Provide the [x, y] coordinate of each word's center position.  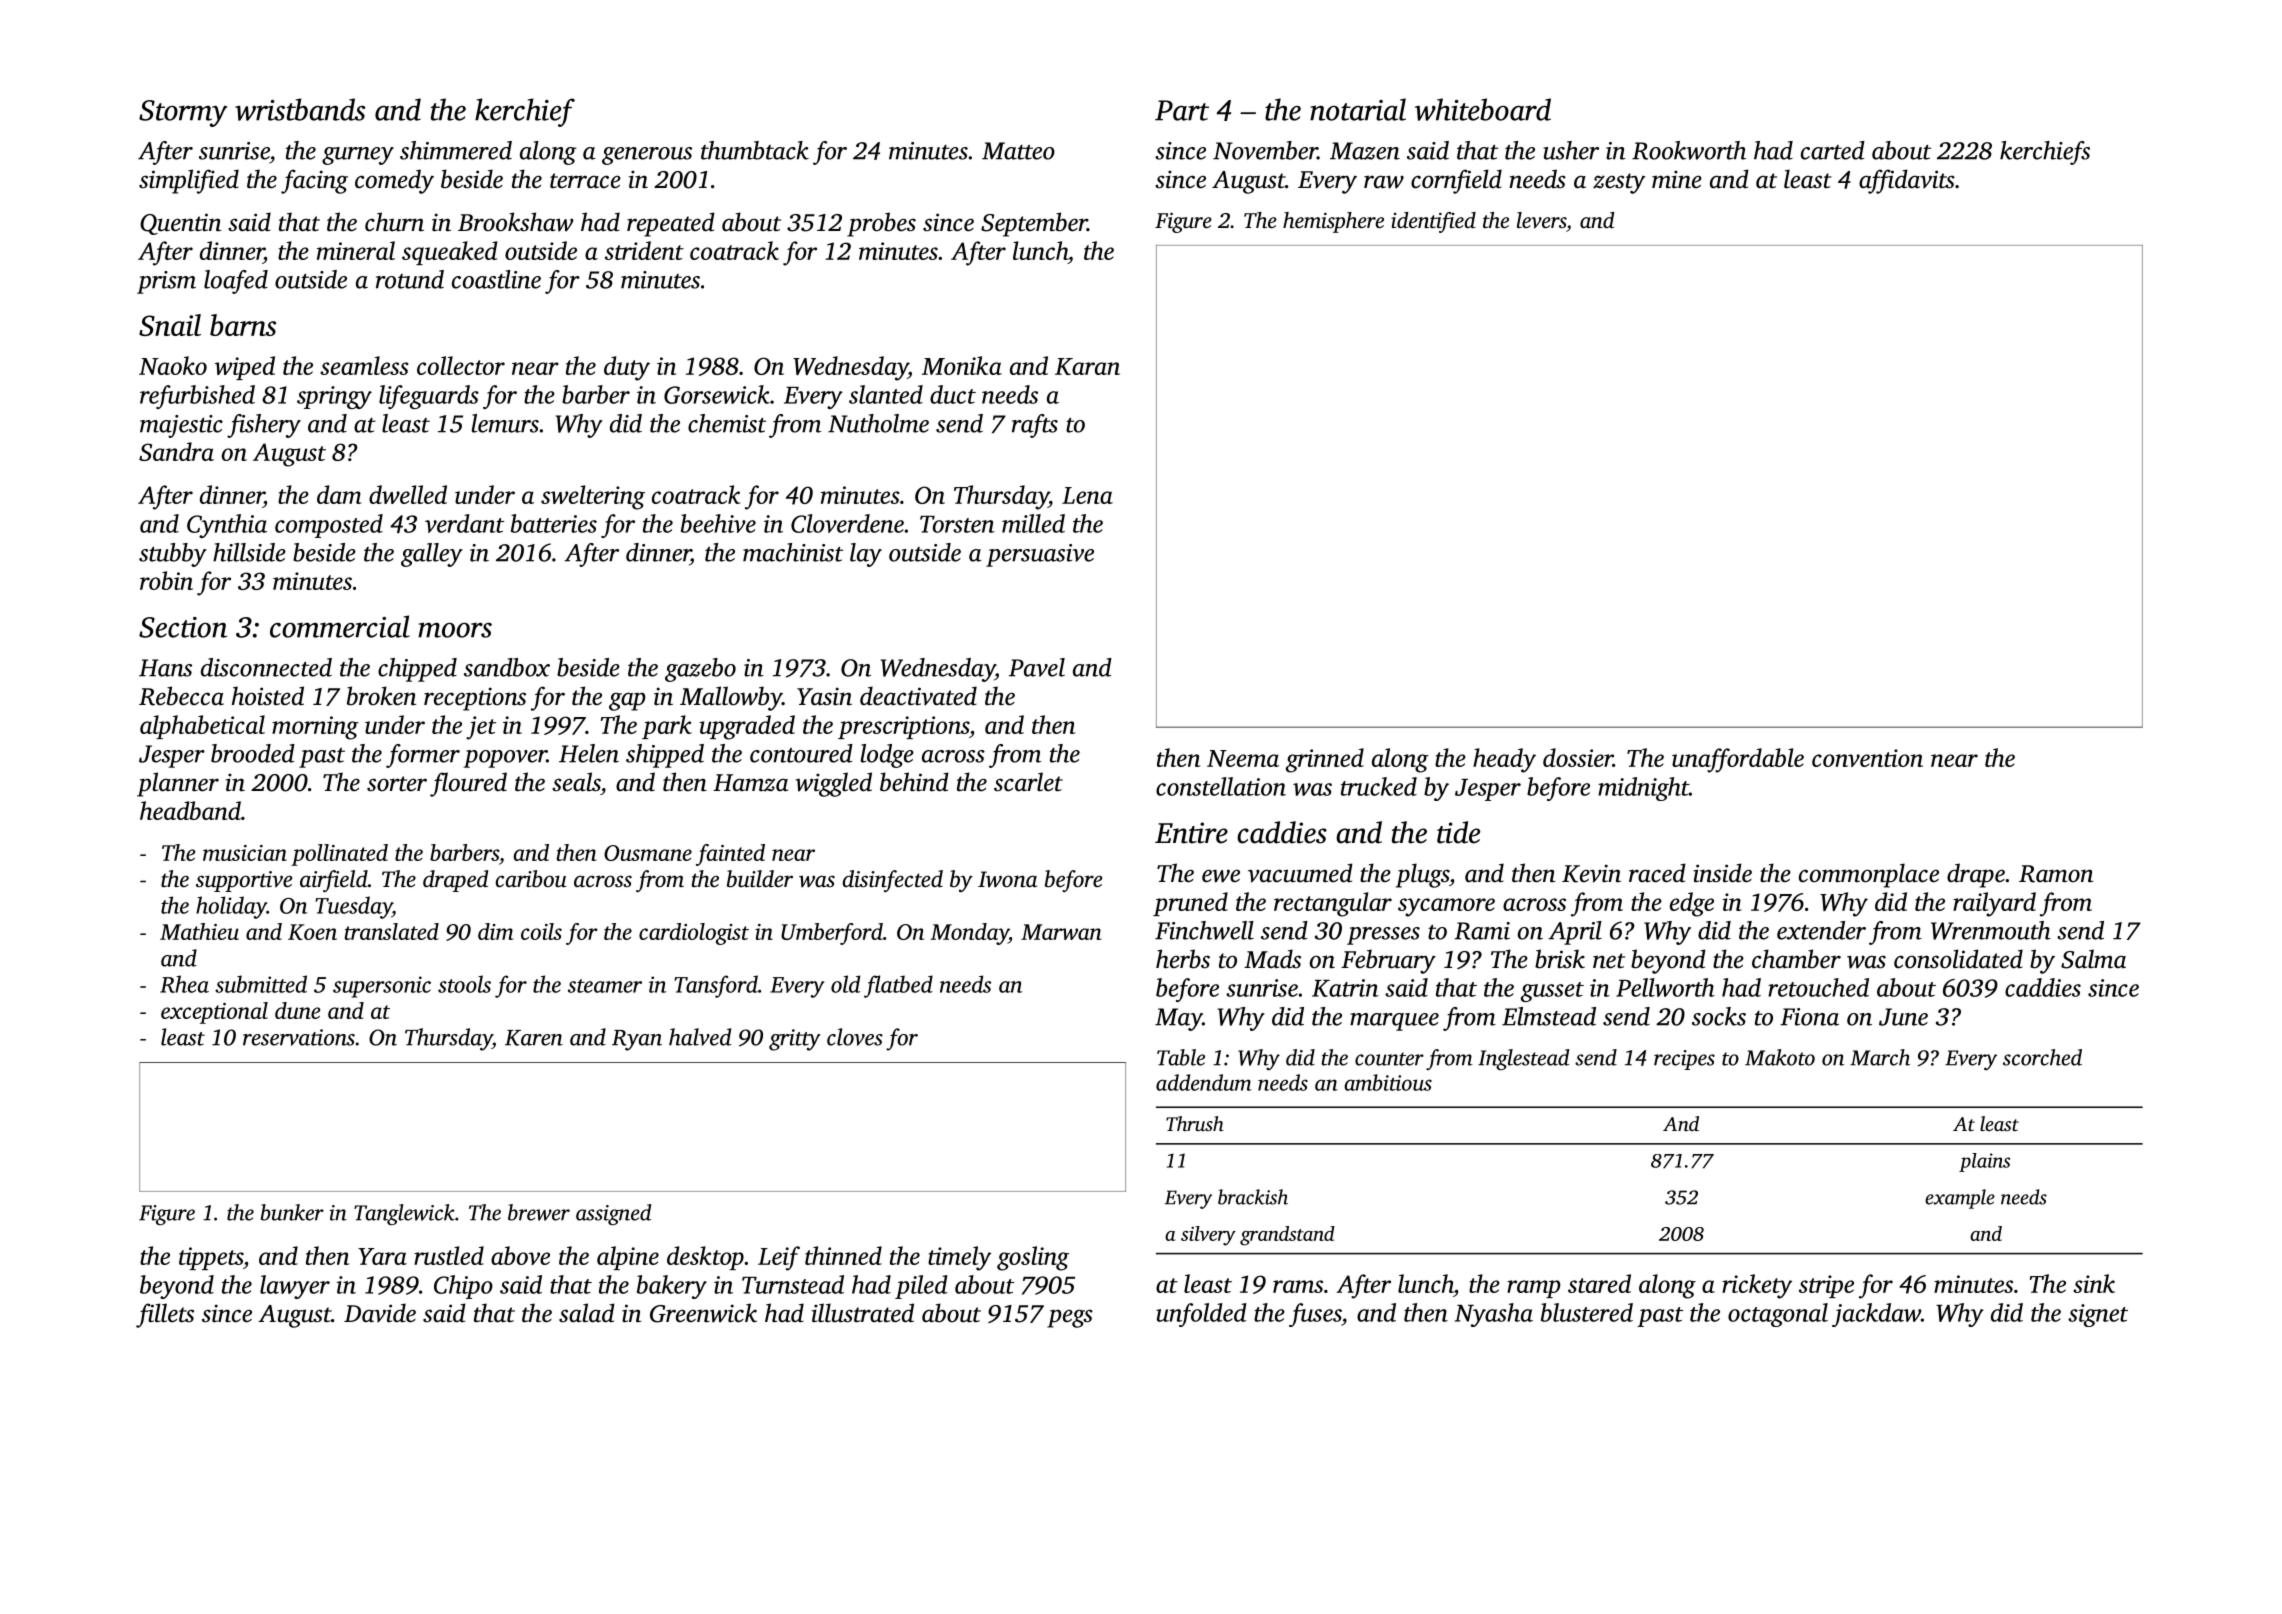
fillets [165, 1315]
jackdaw [1876, 1315]
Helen [589, 753]
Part [1182, 110]
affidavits [1907, 181]
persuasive [1040, 555]
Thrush [1195, 1123]
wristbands [300, 109]
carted [1833, 150]
